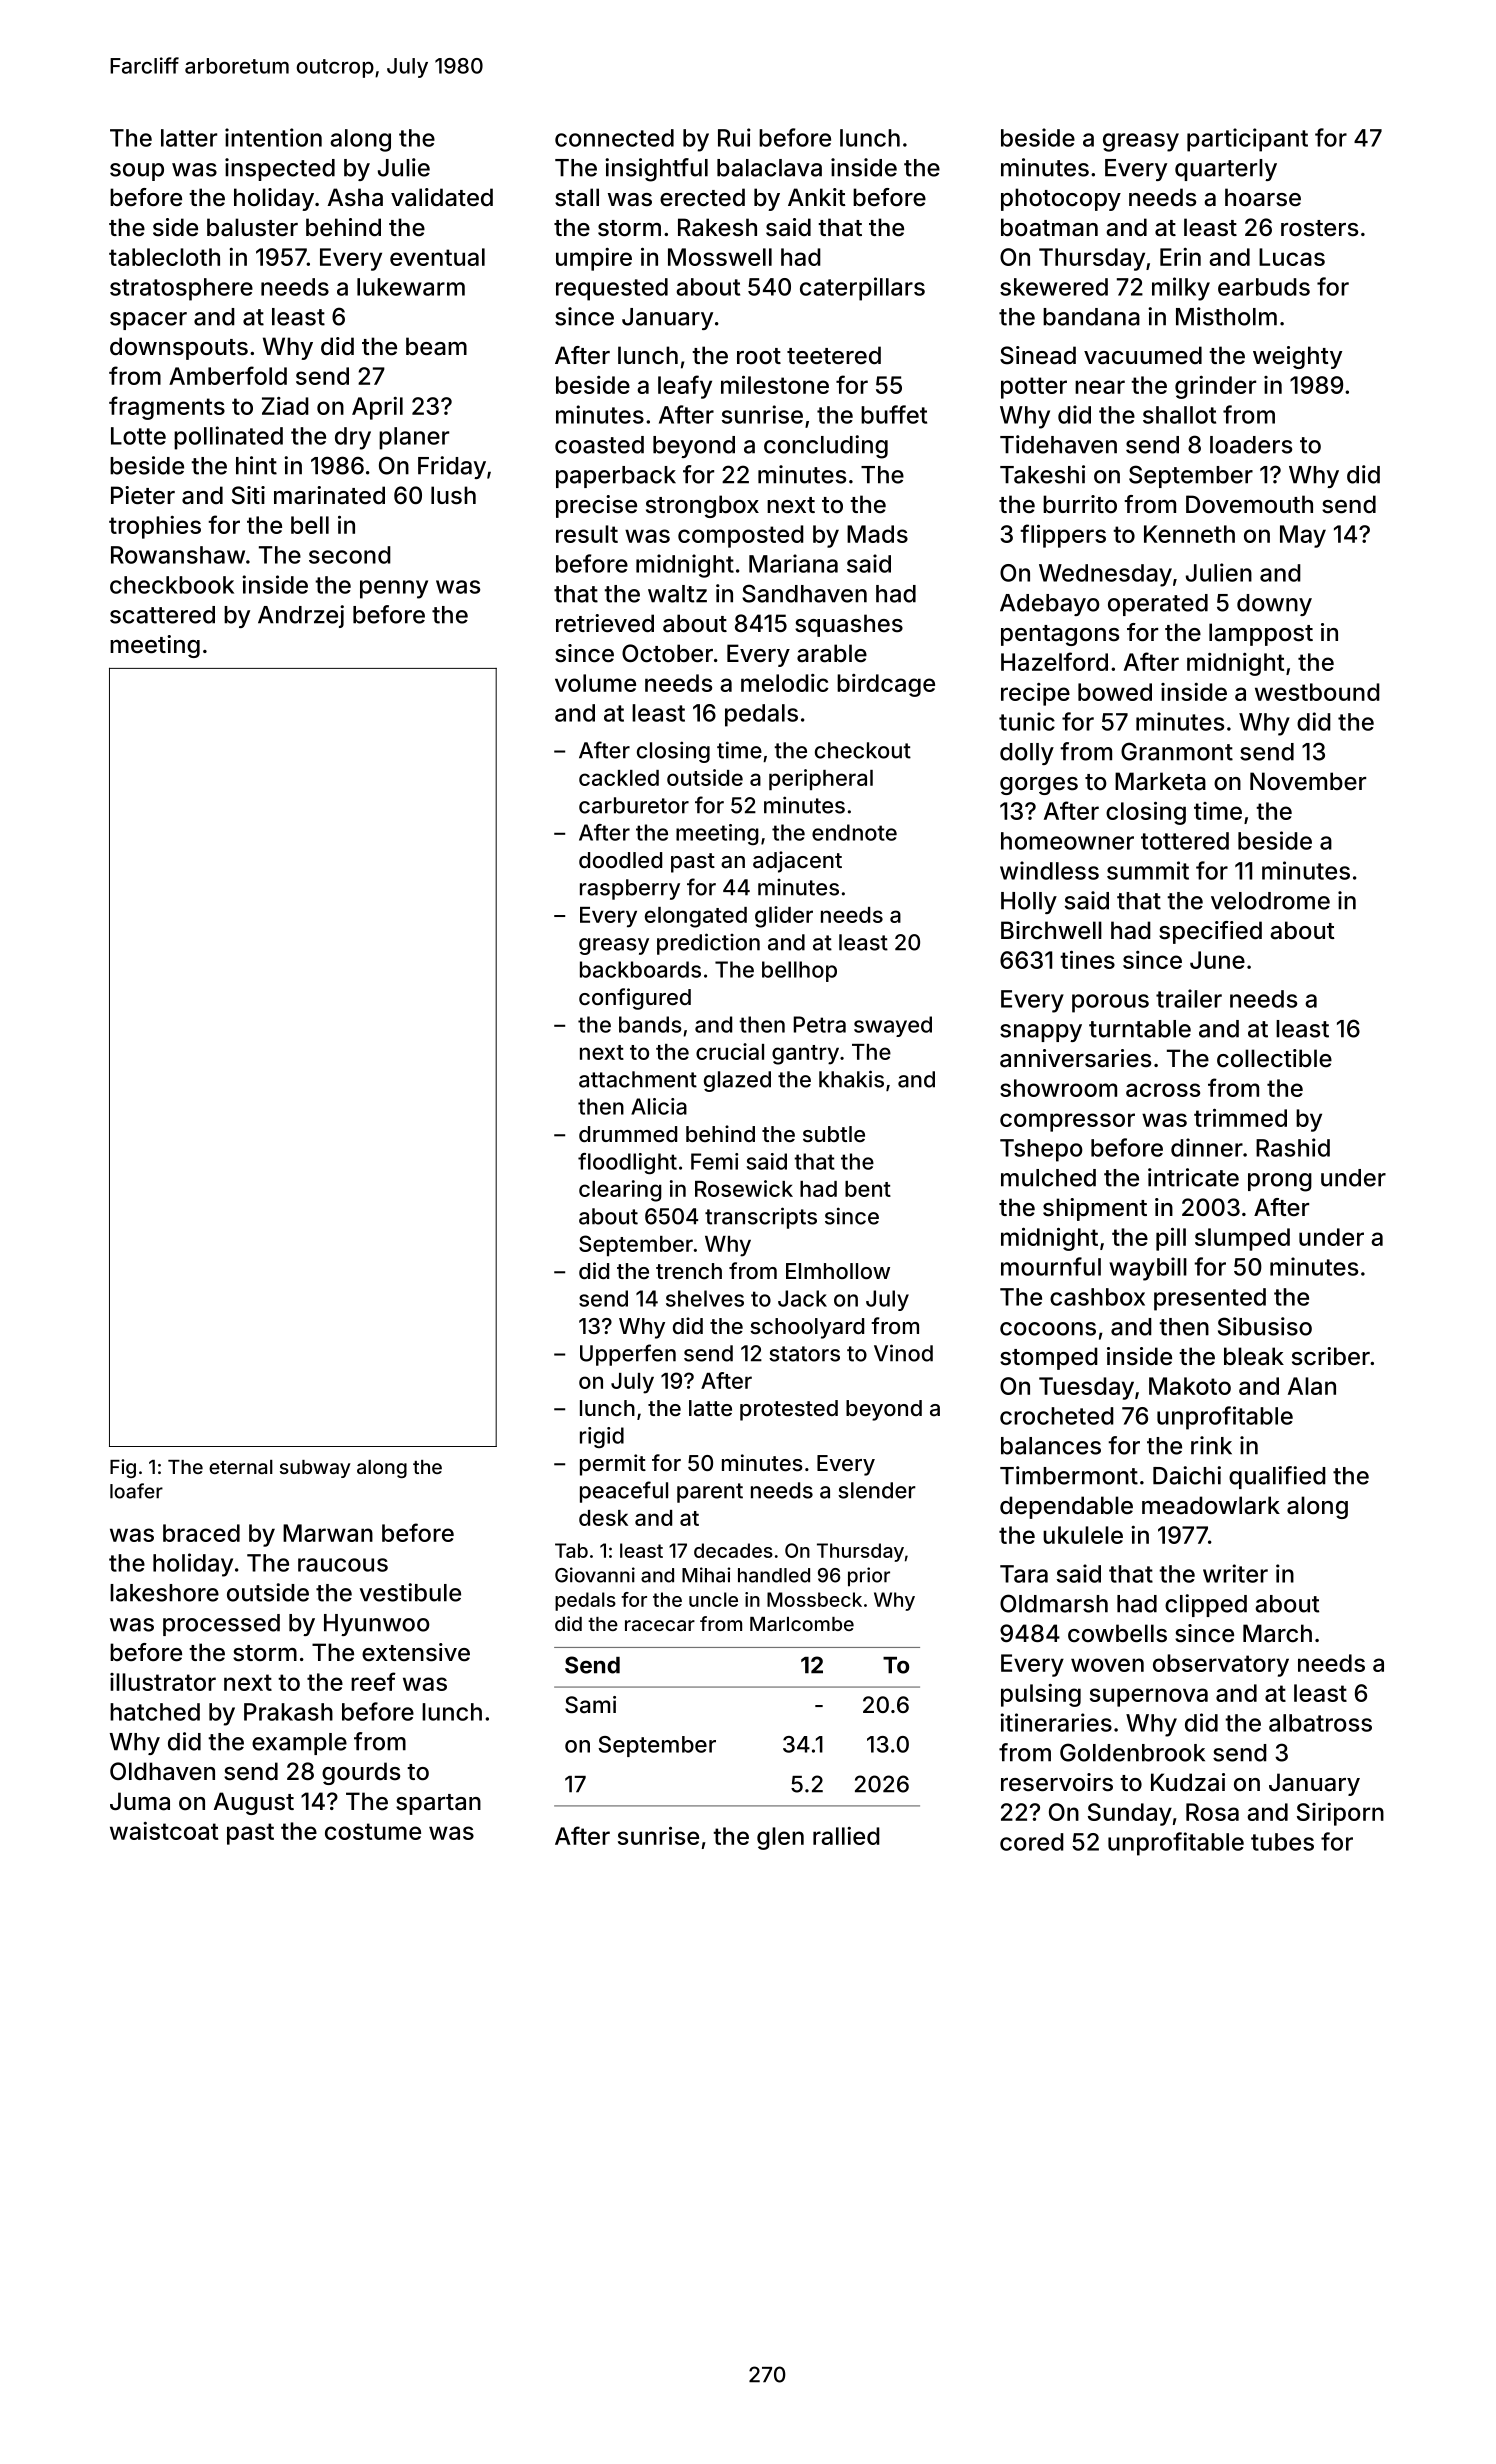 Image resolution: width=1496 pixels, height=2464 pixels. I want to click on eternal, so click(241, 1467).
